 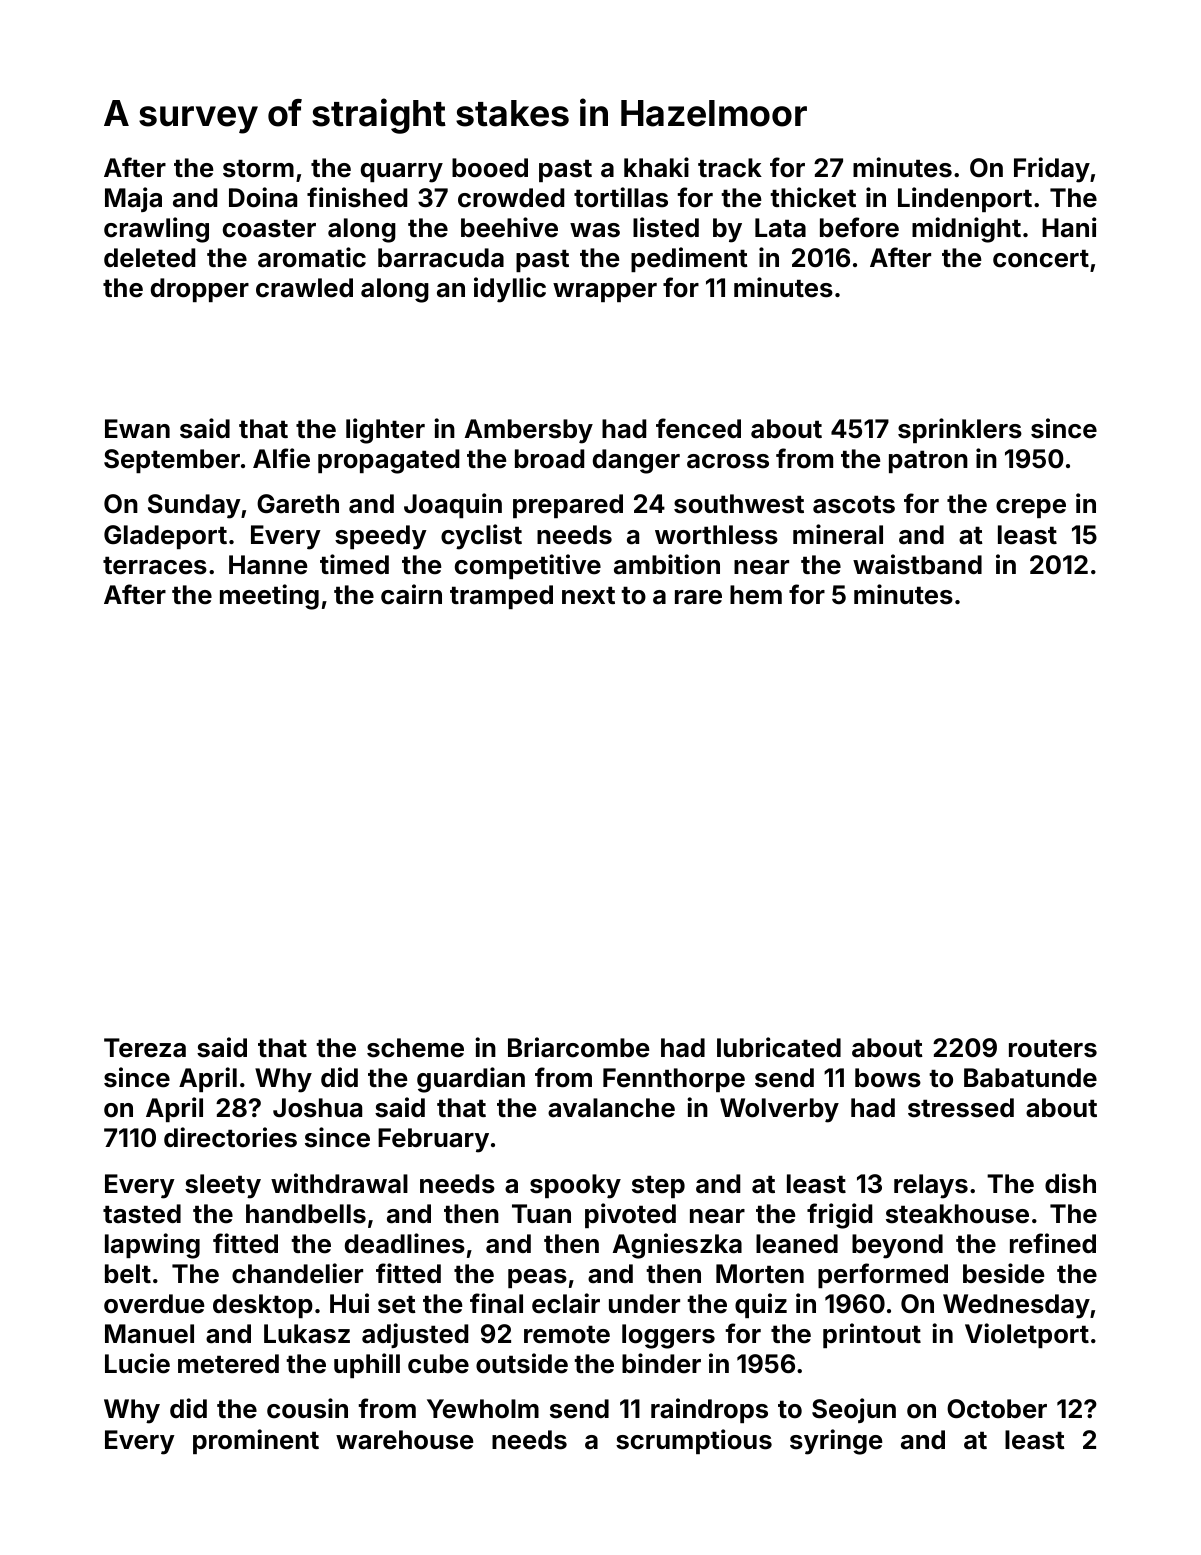 I want to click on rare, so click(x=698, y=597).
